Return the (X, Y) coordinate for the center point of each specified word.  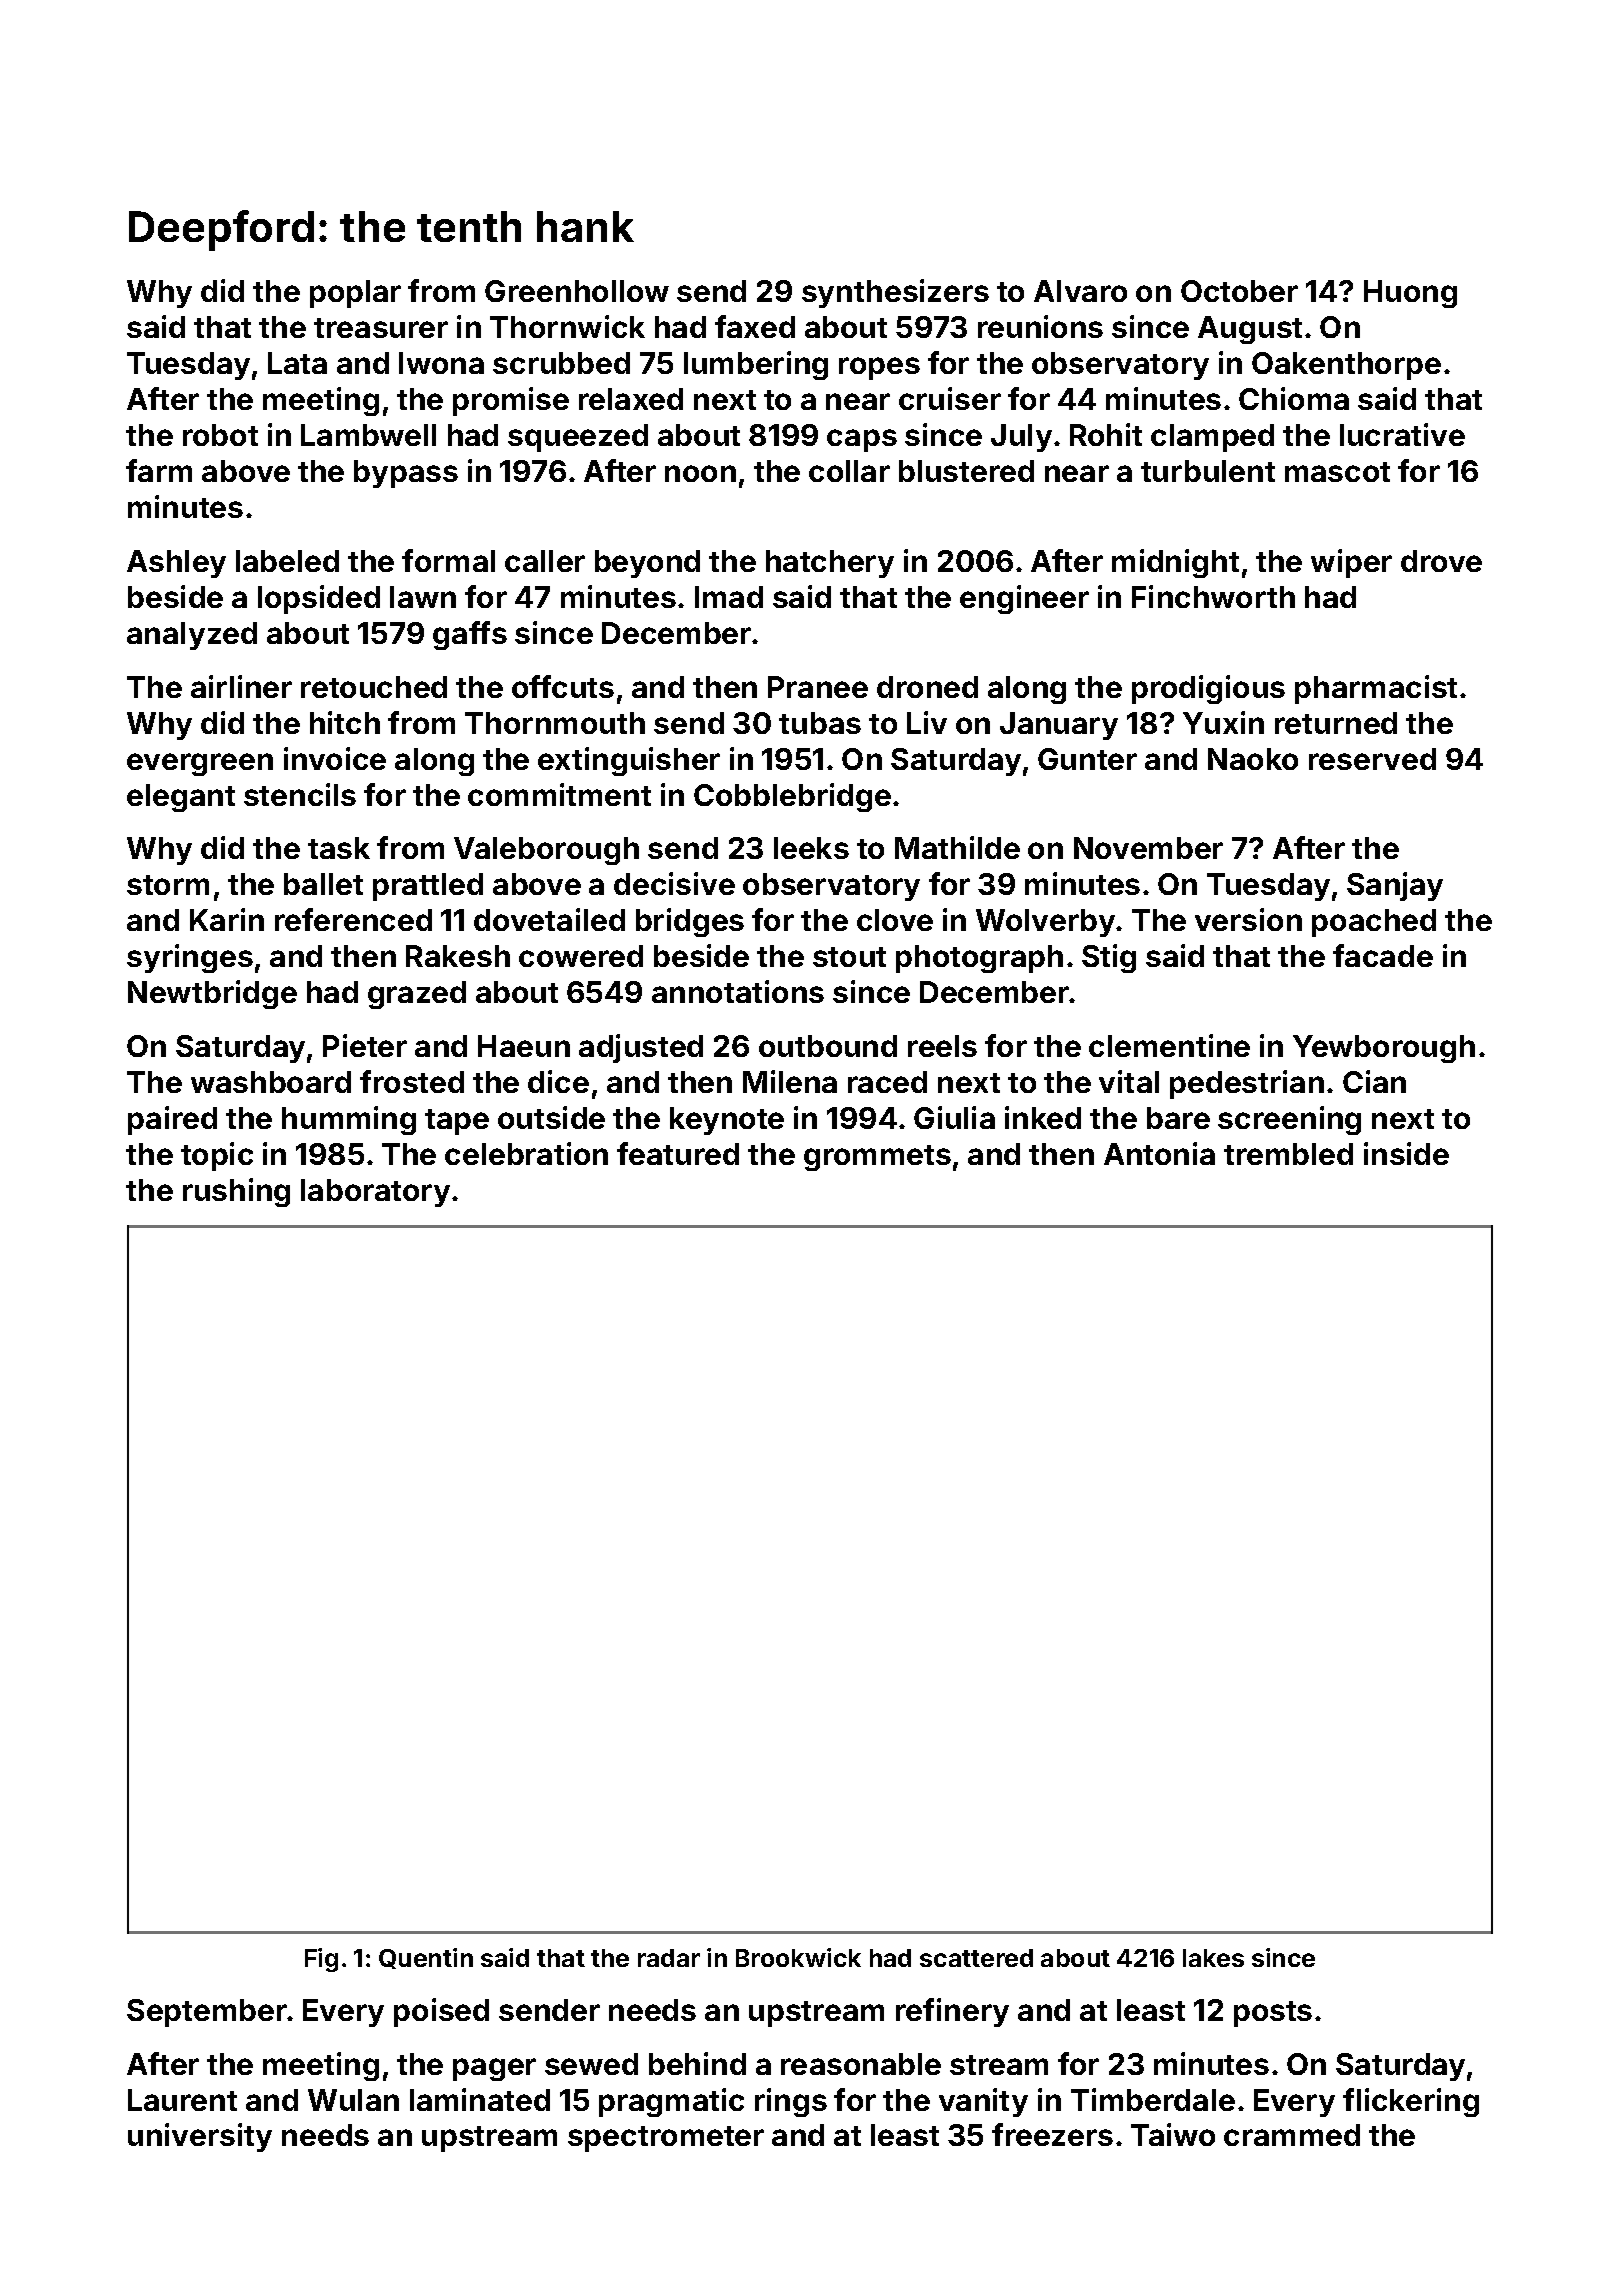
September (207, 2013)
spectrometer (666, 2139)
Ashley (176, 564)
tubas (820, 723)
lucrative (1402, 434)
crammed (1292, 2135)
